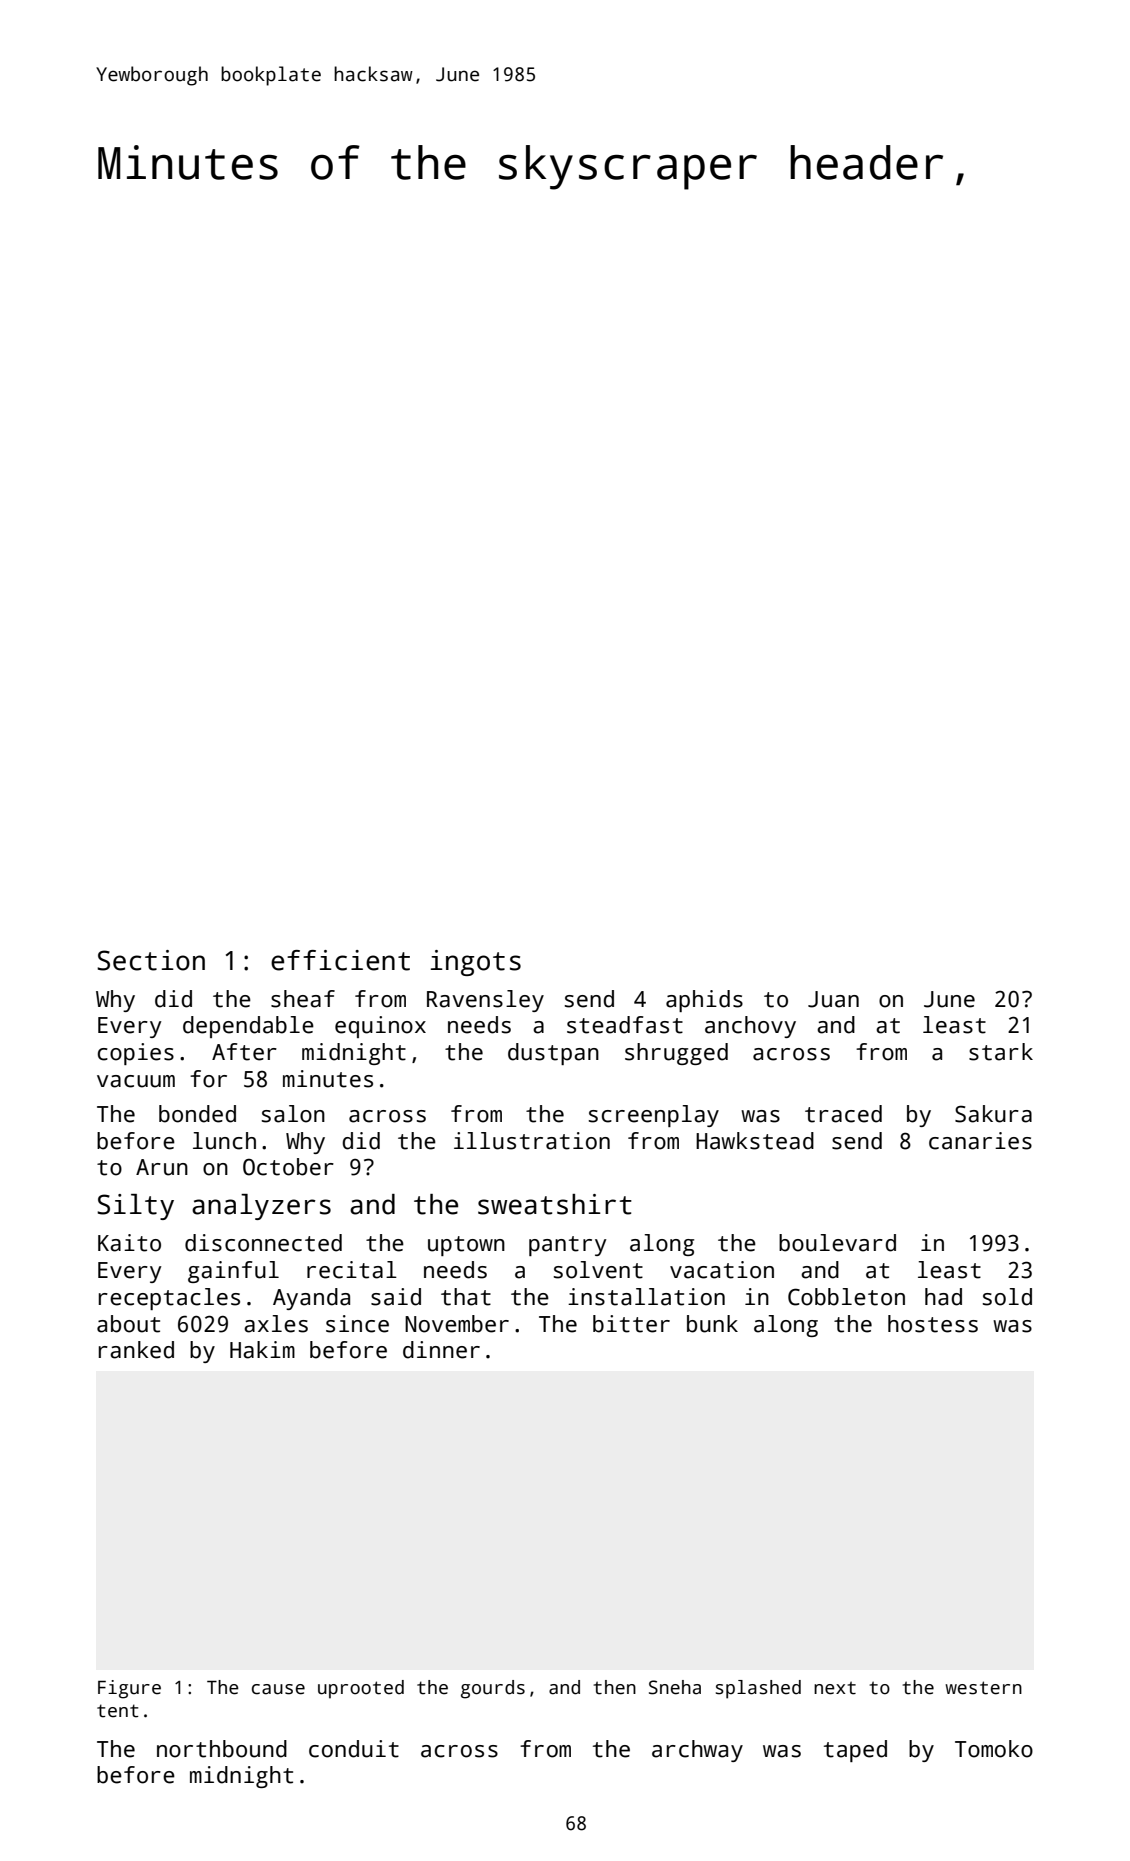 This image has width=1130, height=1861. I want to click on dinner, so click(441, 1350).
